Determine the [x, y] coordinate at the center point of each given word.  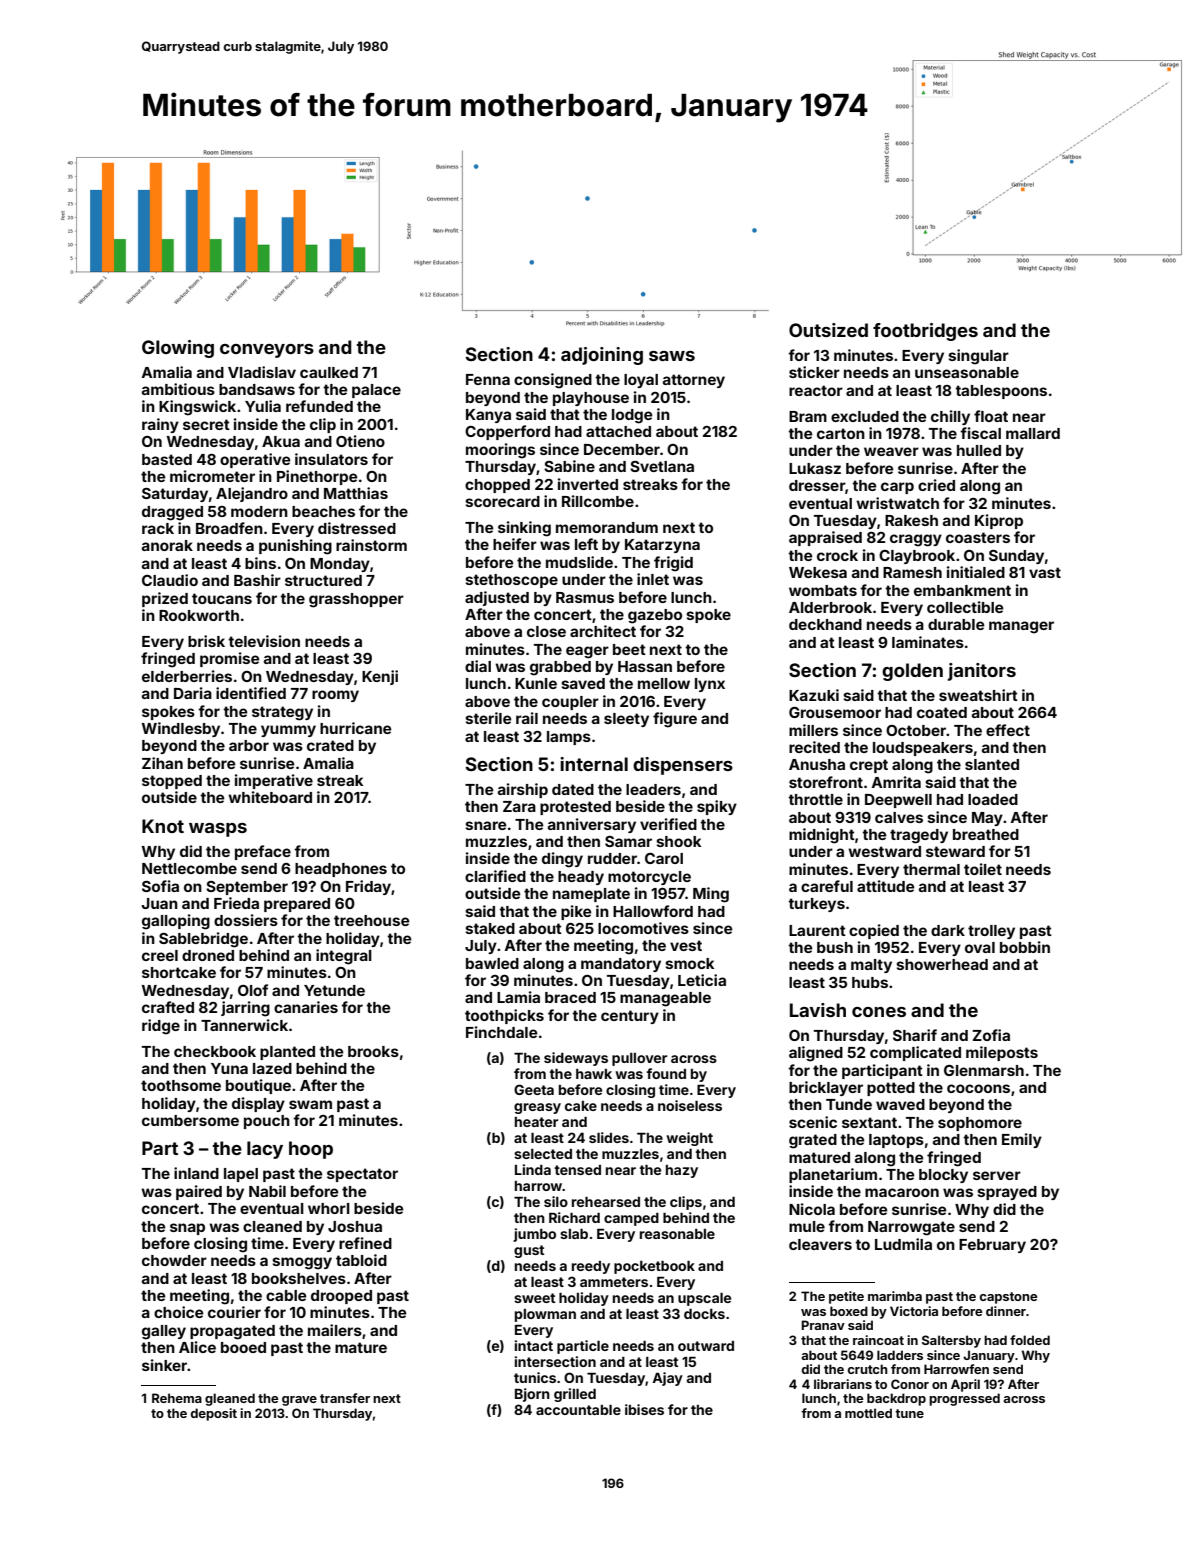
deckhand [825, 624]
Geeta [534, 1089]
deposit [213, 1414]
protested [575, 808]
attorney [694, 381]
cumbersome [190, 1120]
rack [158, 528]
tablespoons [1001, 392]
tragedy [919, 836]
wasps [218, 830]
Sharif [915, 1035]
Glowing [178, 349]
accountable [578, 1410]
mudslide [579, 562]
